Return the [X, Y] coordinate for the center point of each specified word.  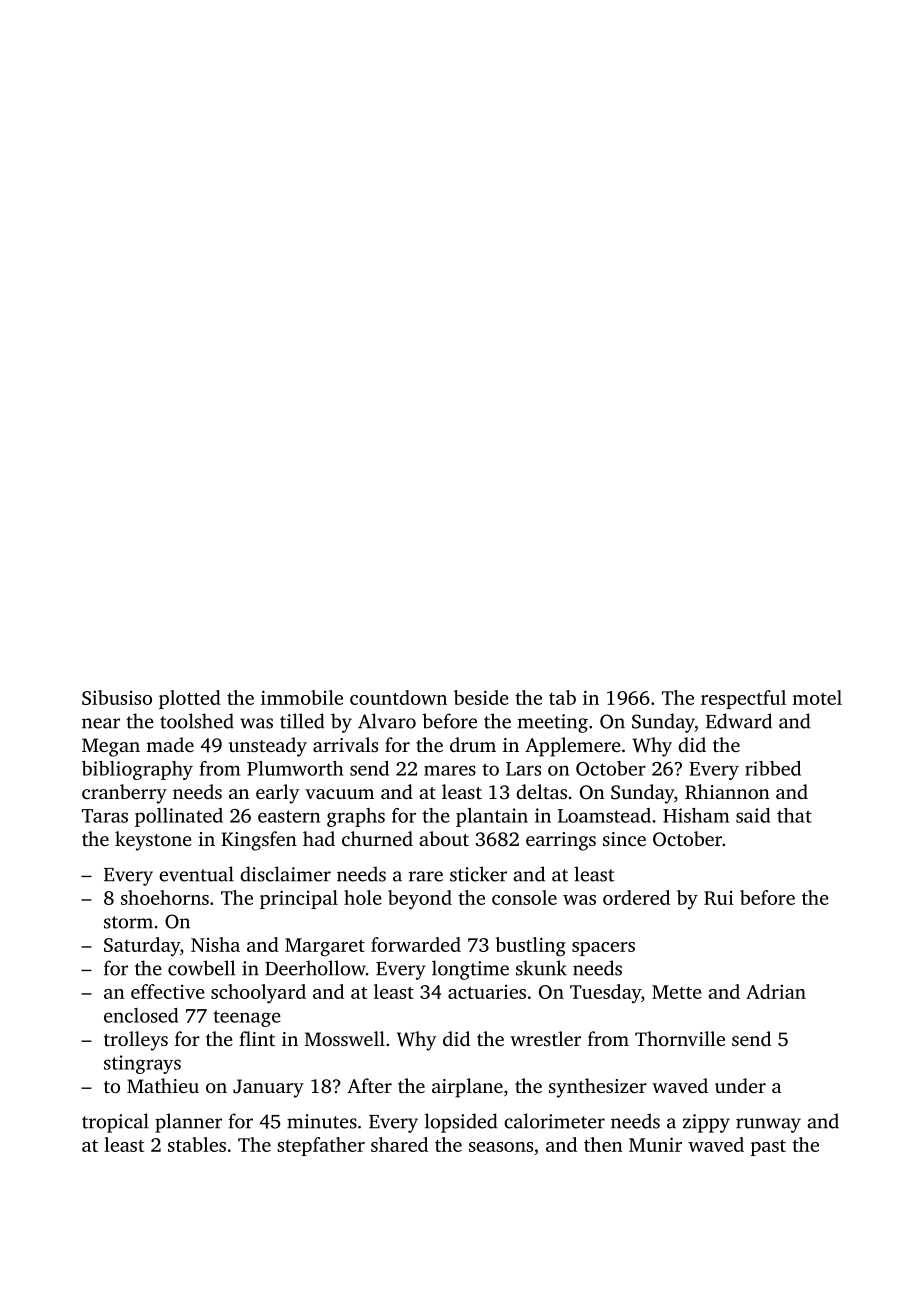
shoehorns [165, 897]
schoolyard [258, 994]
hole [363, 897]
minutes [322, 1121]
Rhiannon [727, 792]
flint [257, 1038]
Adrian [776, 991]
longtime [470, 970]
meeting [553, 723]
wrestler [545, 1038]
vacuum [339, 794]
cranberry [124, 794]
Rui [719, 898]
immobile [302, 697]
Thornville [680, 1038]
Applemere [573, 747]
